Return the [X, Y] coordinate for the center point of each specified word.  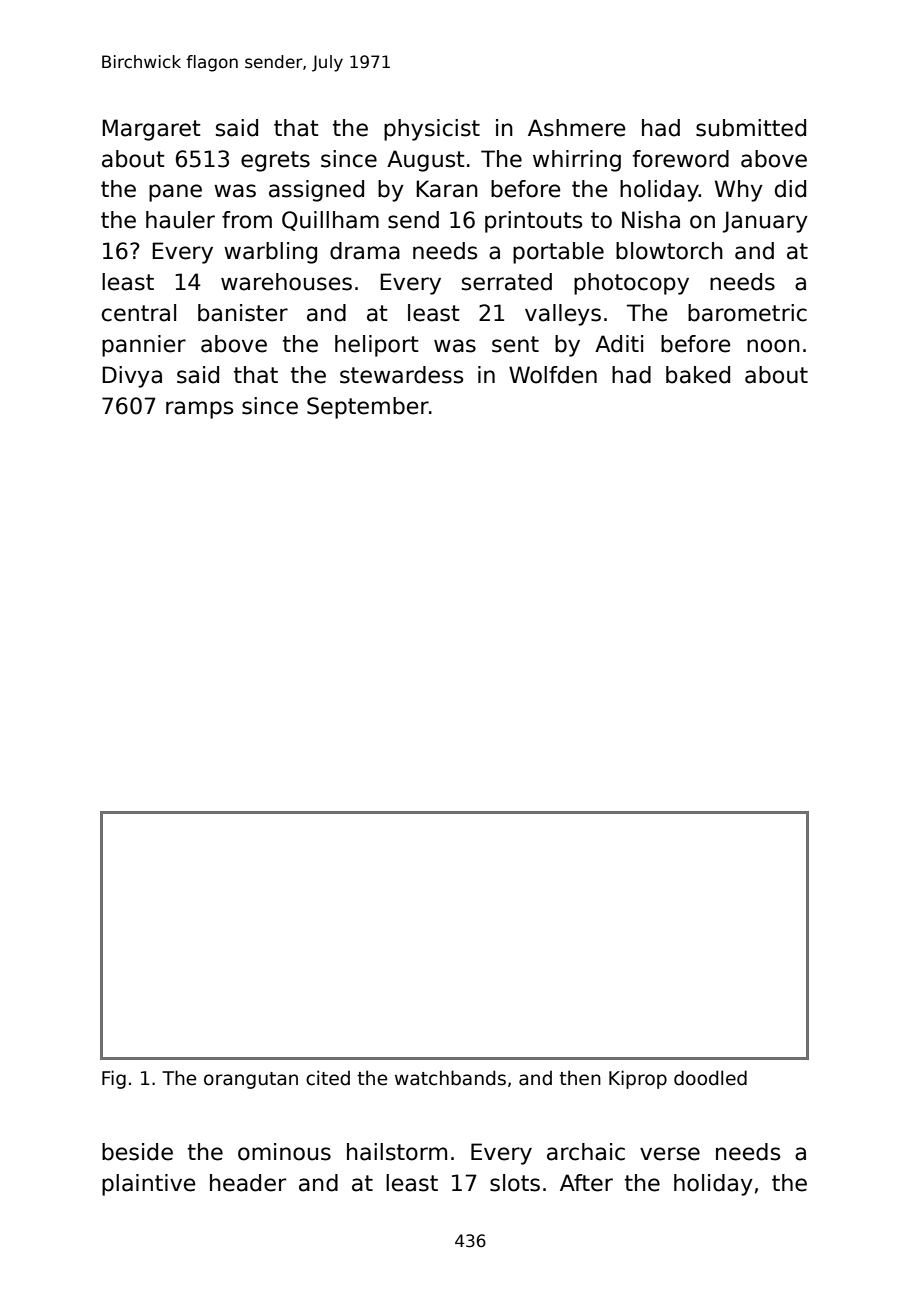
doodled [710, 1078]
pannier [144, 346]
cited [328, 1078]
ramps [199, 410]
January [765, 222]
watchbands [450, 1078]
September [368, 408]
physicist [432, 130]
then [580, 1078]
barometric [747, 313]
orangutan [251, 1080]
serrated [507, 282]
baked [698, 375]
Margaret [151, 130]
